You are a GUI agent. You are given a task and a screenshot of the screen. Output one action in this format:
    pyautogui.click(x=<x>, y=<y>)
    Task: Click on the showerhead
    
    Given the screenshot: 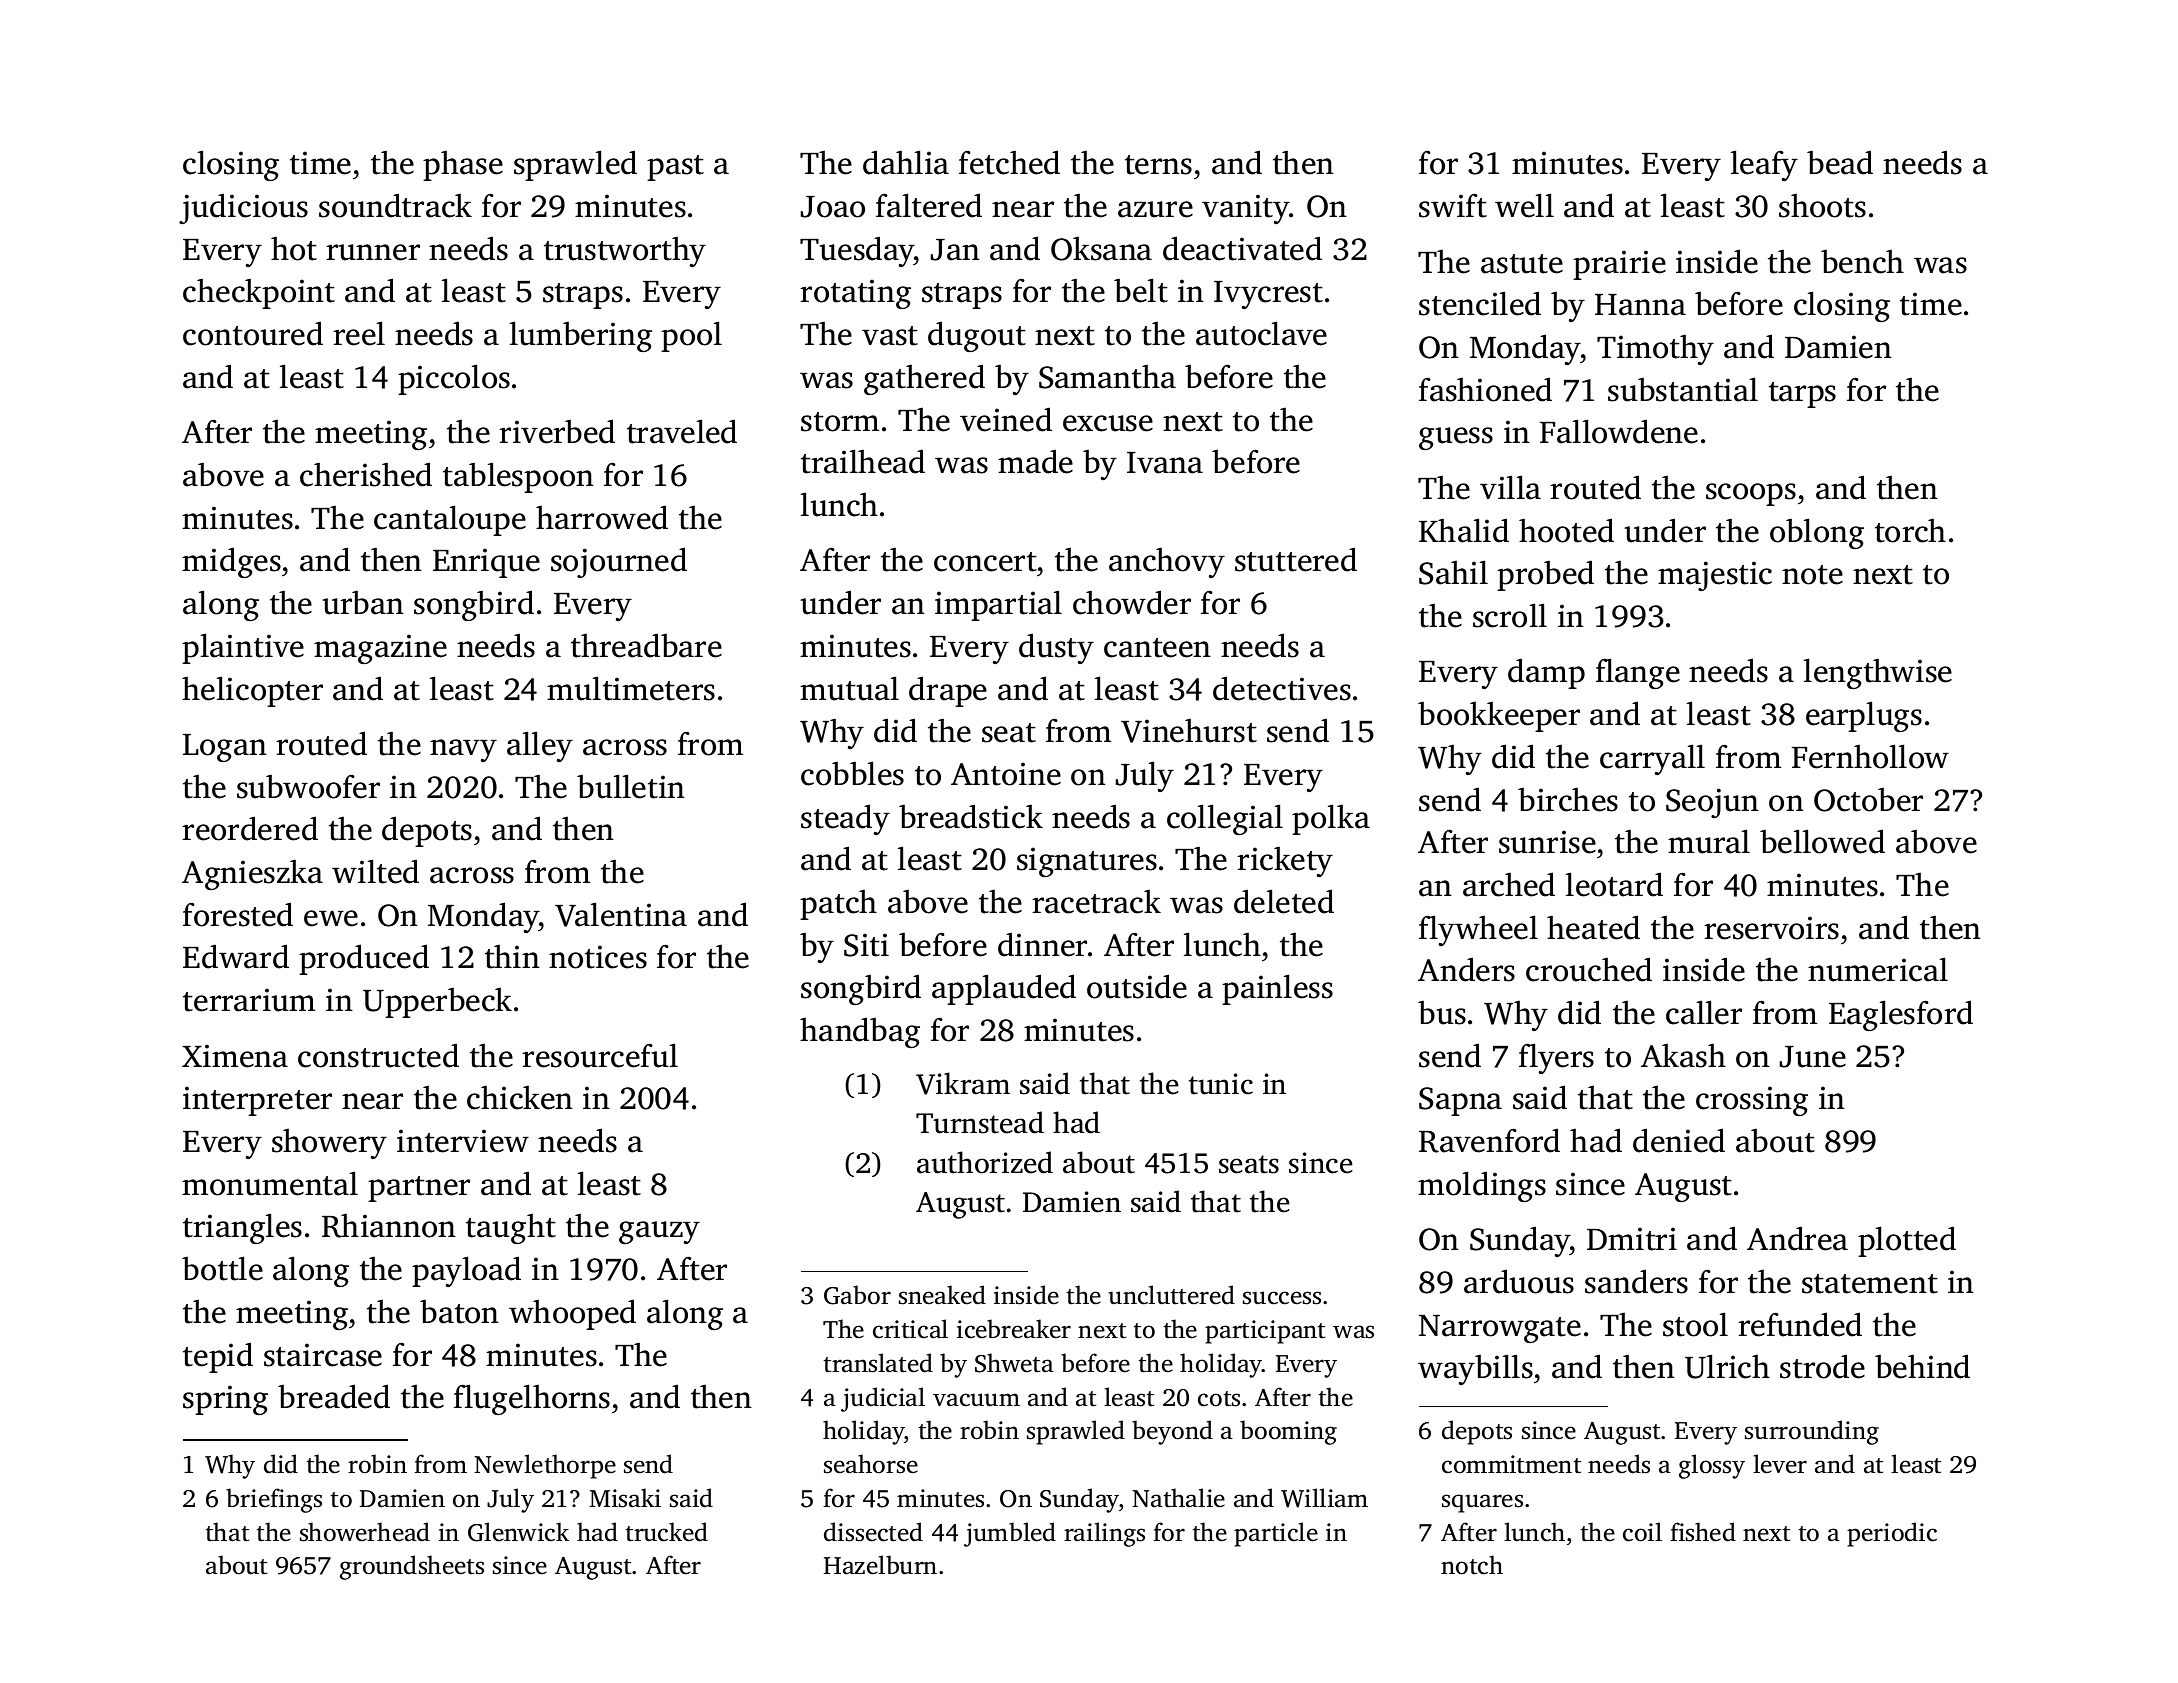 What is the action you would take?
    pyautogui.click(x=365, y=1532)
